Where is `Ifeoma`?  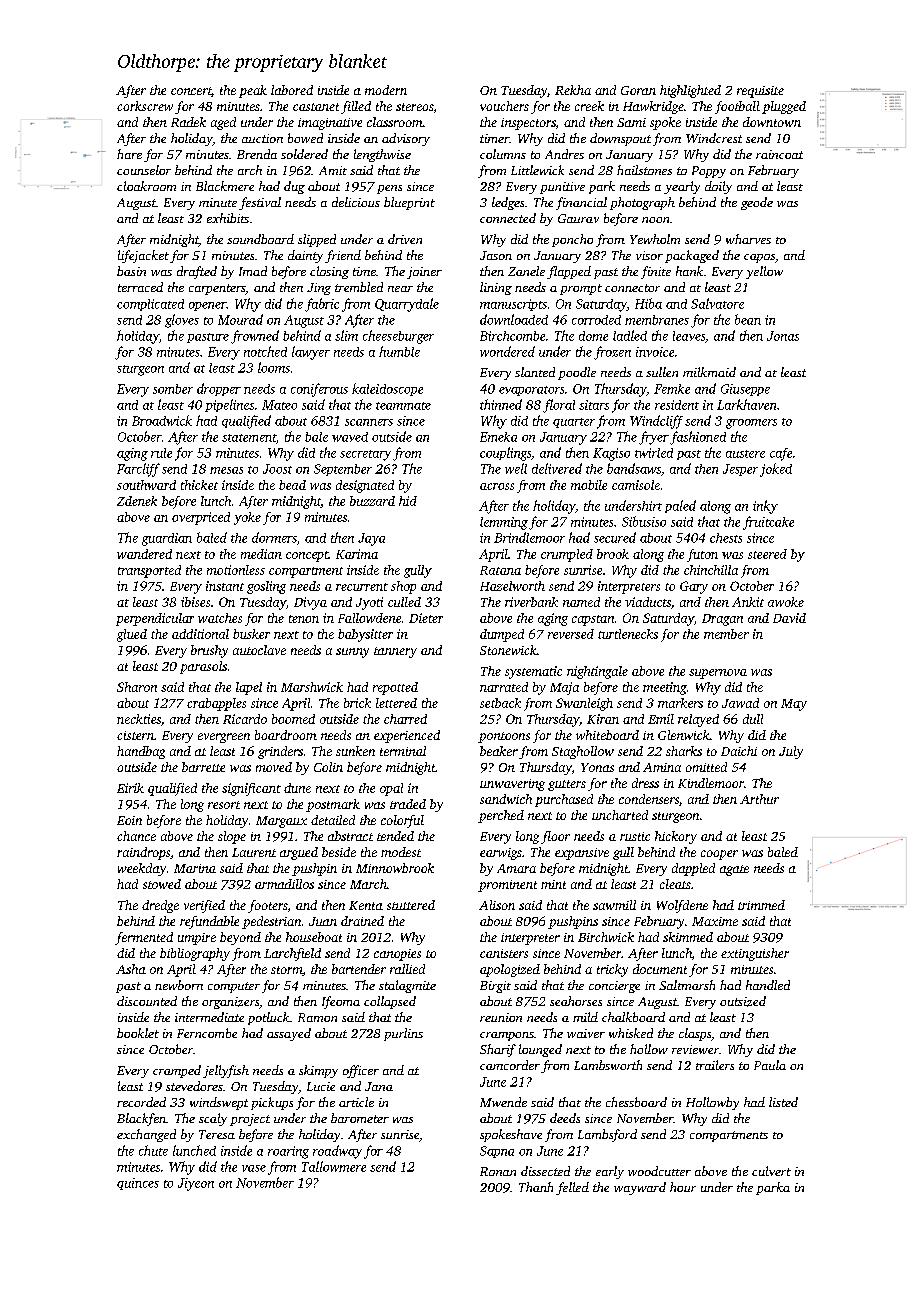 Ifeoma is located at coordinates (341, 1002).
